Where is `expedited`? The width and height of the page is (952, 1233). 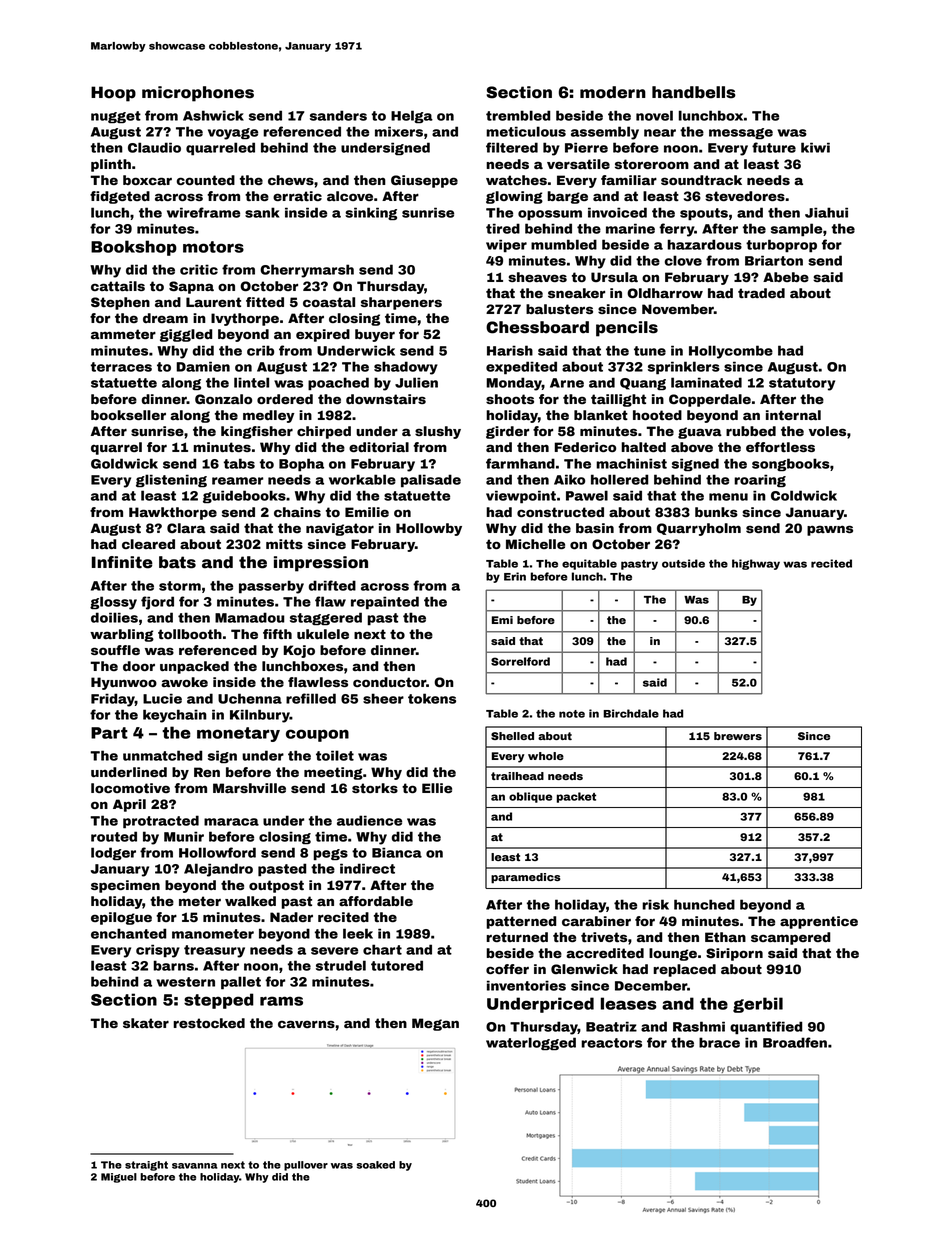
expedited is located at coordinates (521, 368).
